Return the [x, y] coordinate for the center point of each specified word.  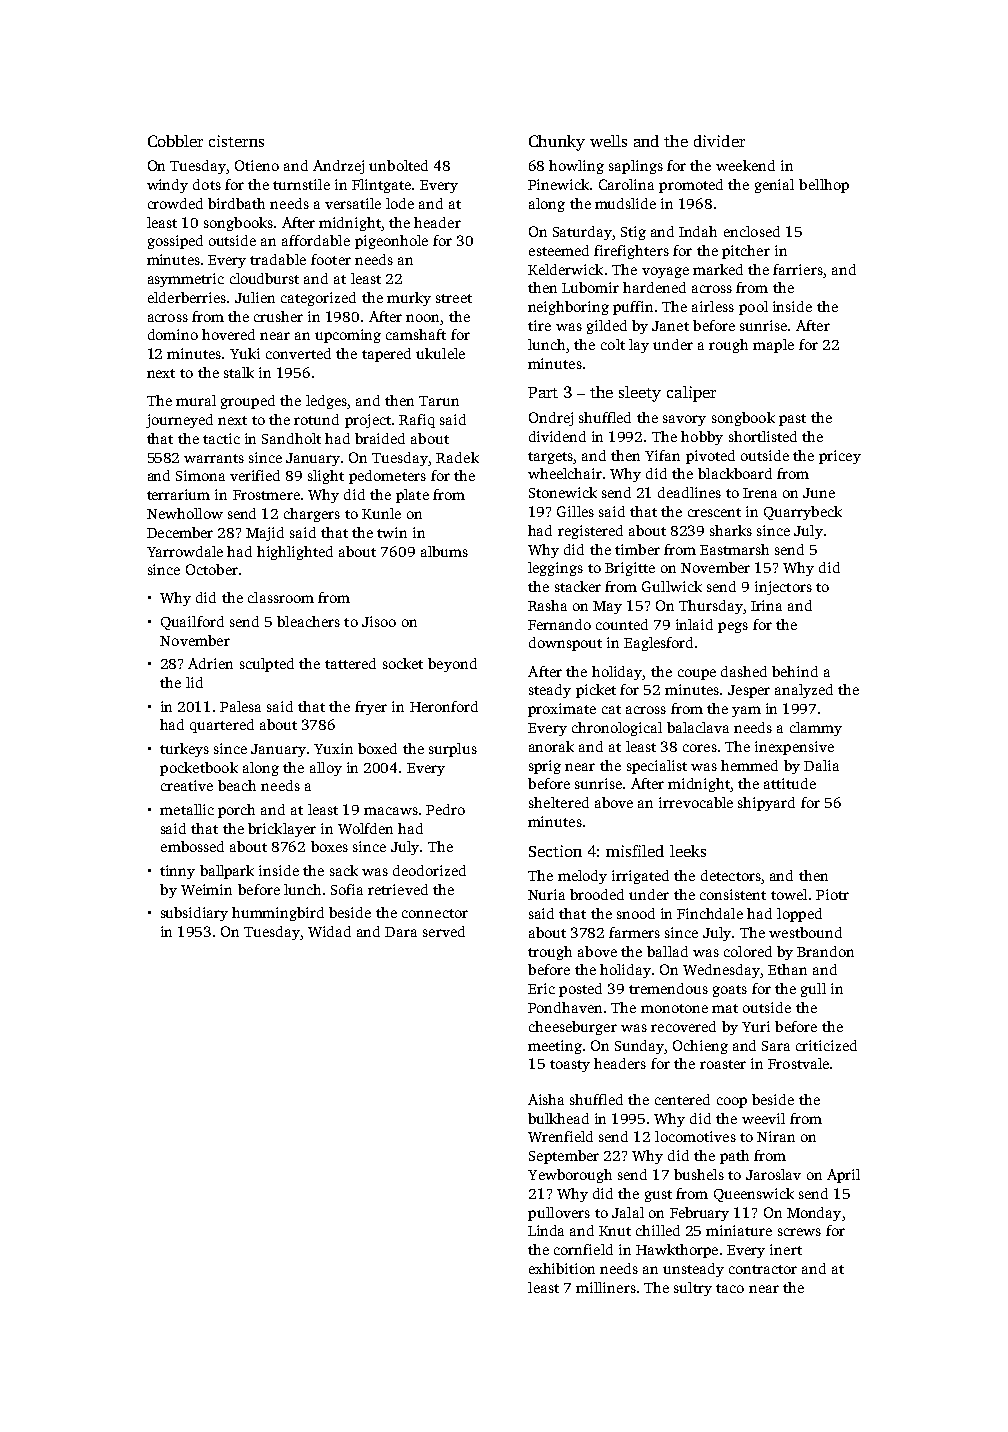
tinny [177, 872]
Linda [546, 1230]
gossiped [175, 242]
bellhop [824, 186]
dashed [744, 671]
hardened [654, 287]
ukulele [440, 353]
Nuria [546, 894]
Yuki [245, 353]
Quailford [192, 623]
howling [576, 167]
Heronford [444, 706]
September [564, 1157]
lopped [799, 915]
